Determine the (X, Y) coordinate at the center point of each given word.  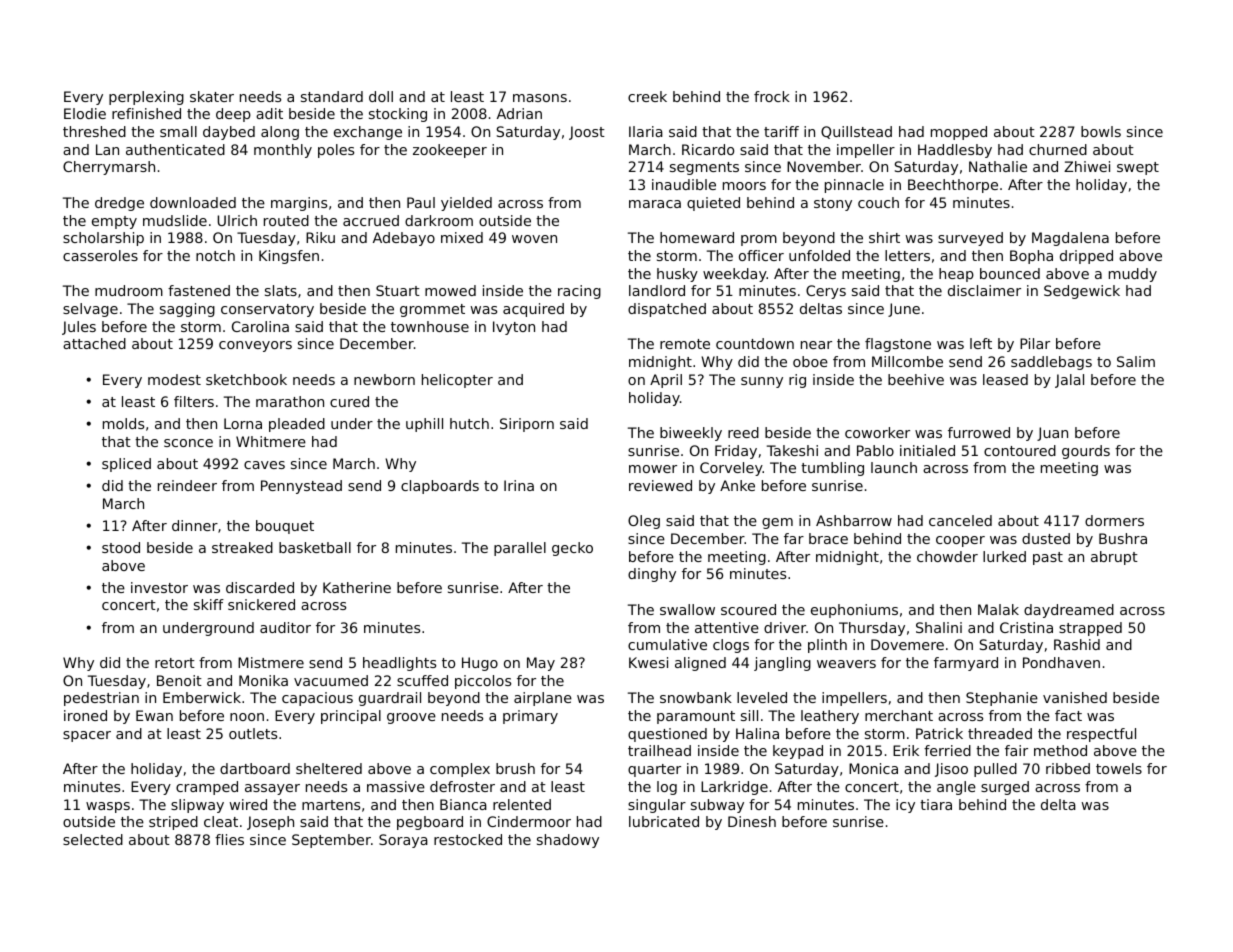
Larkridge (734, 788)
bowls (1101, 131)
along (280, 133)
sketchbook (246, 379)
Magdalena (1070, 239)
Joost (587, 133)
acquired (533, 310)
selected (93, 839)
